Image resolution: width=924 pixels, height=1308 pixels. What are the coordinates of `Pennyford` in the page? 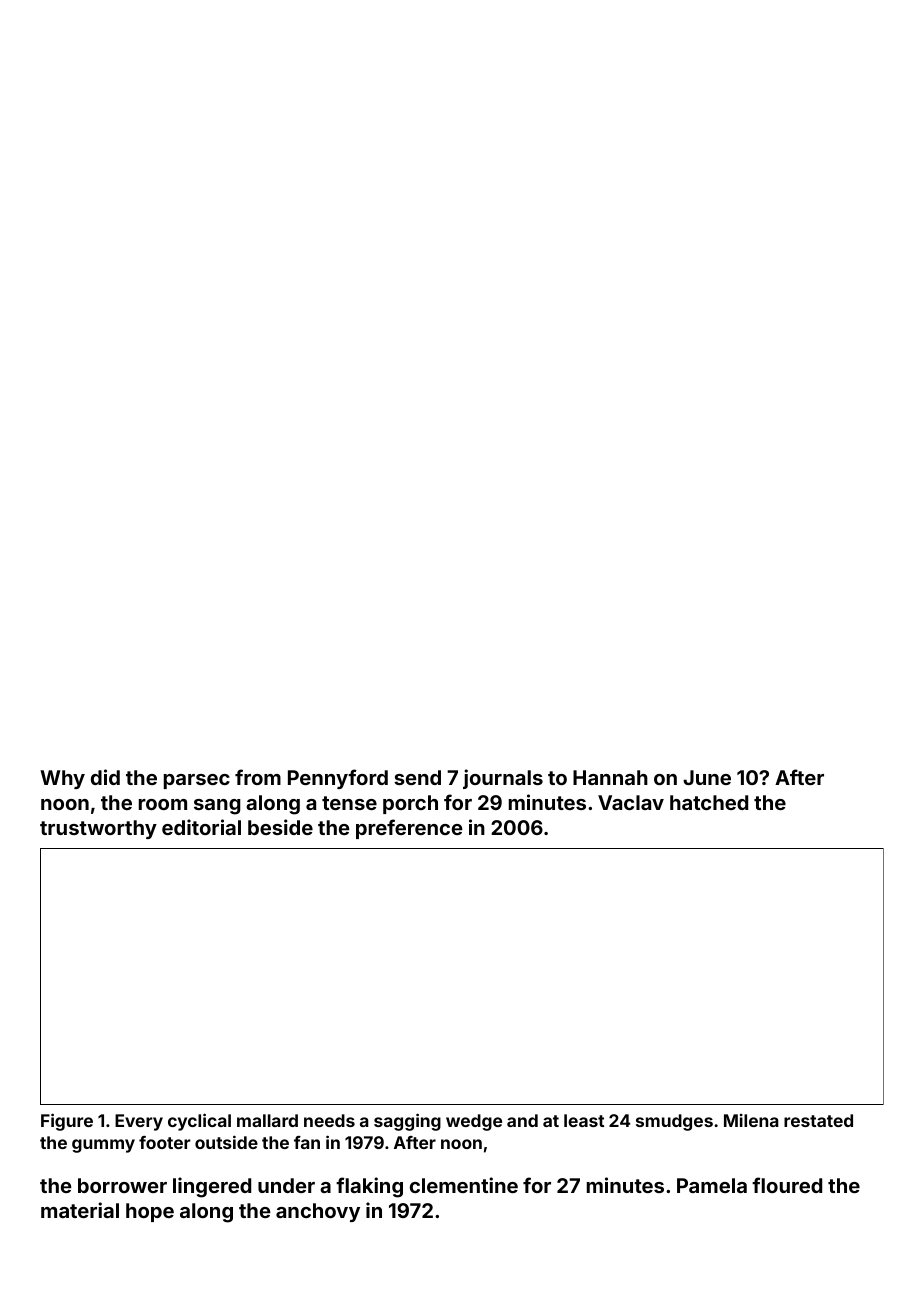 It's located at (338, 779).
